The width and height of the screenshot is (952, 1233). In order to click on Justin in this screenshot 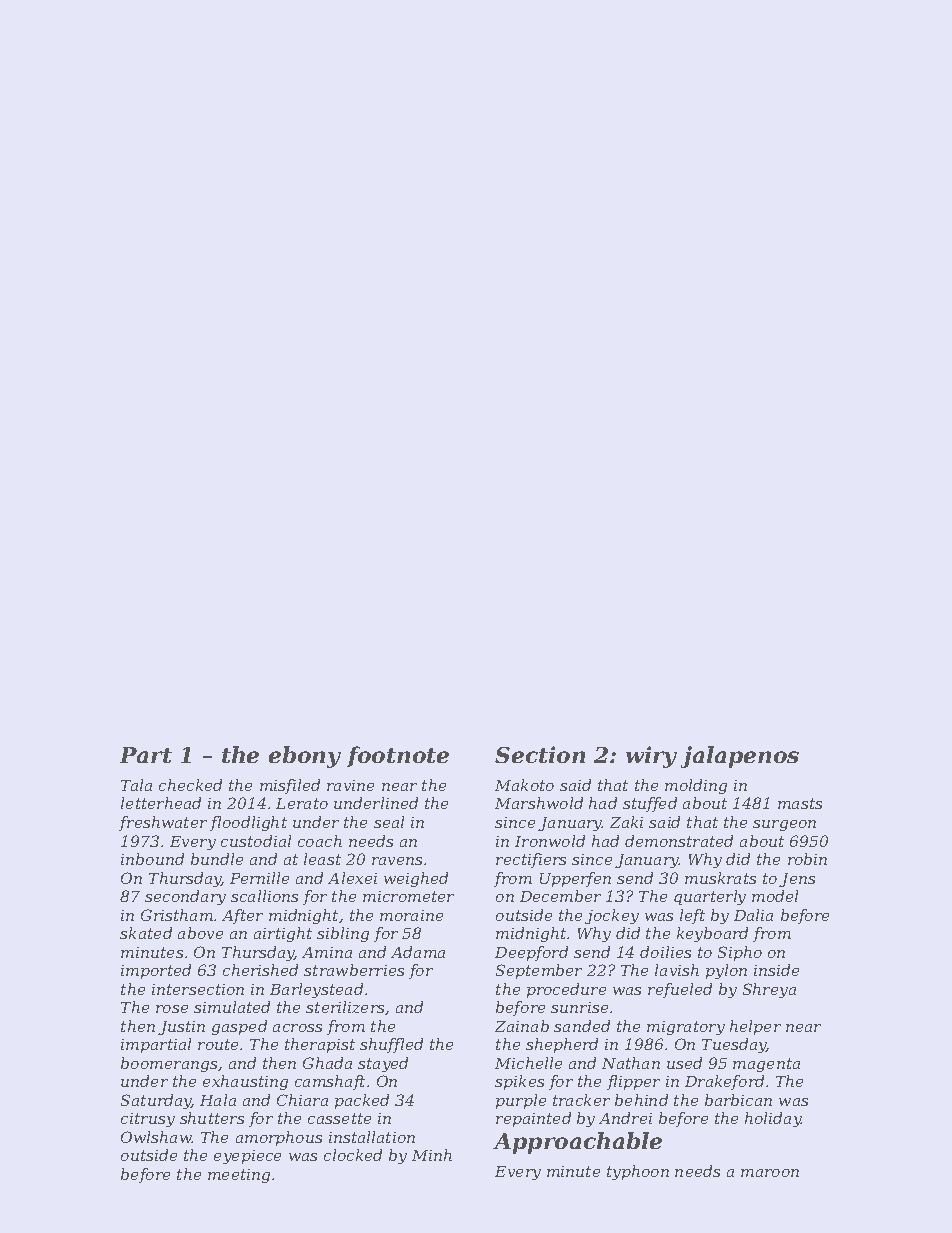, I will do `click(181, 1028)`.
